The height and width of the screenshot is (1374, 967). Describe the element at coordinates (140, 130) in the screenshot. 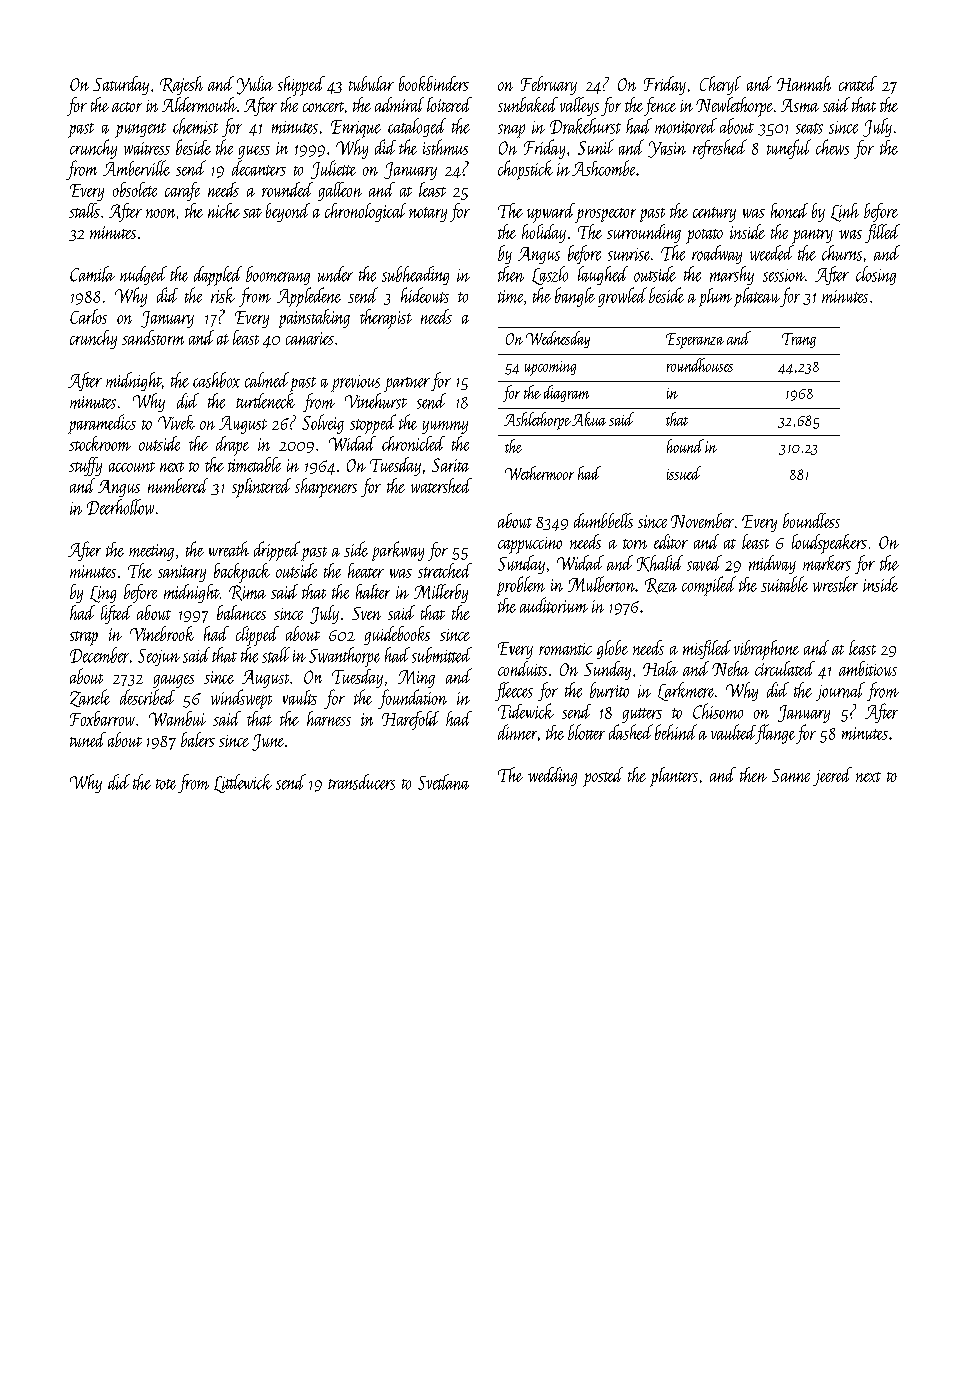

I see `pungent` at that location.
